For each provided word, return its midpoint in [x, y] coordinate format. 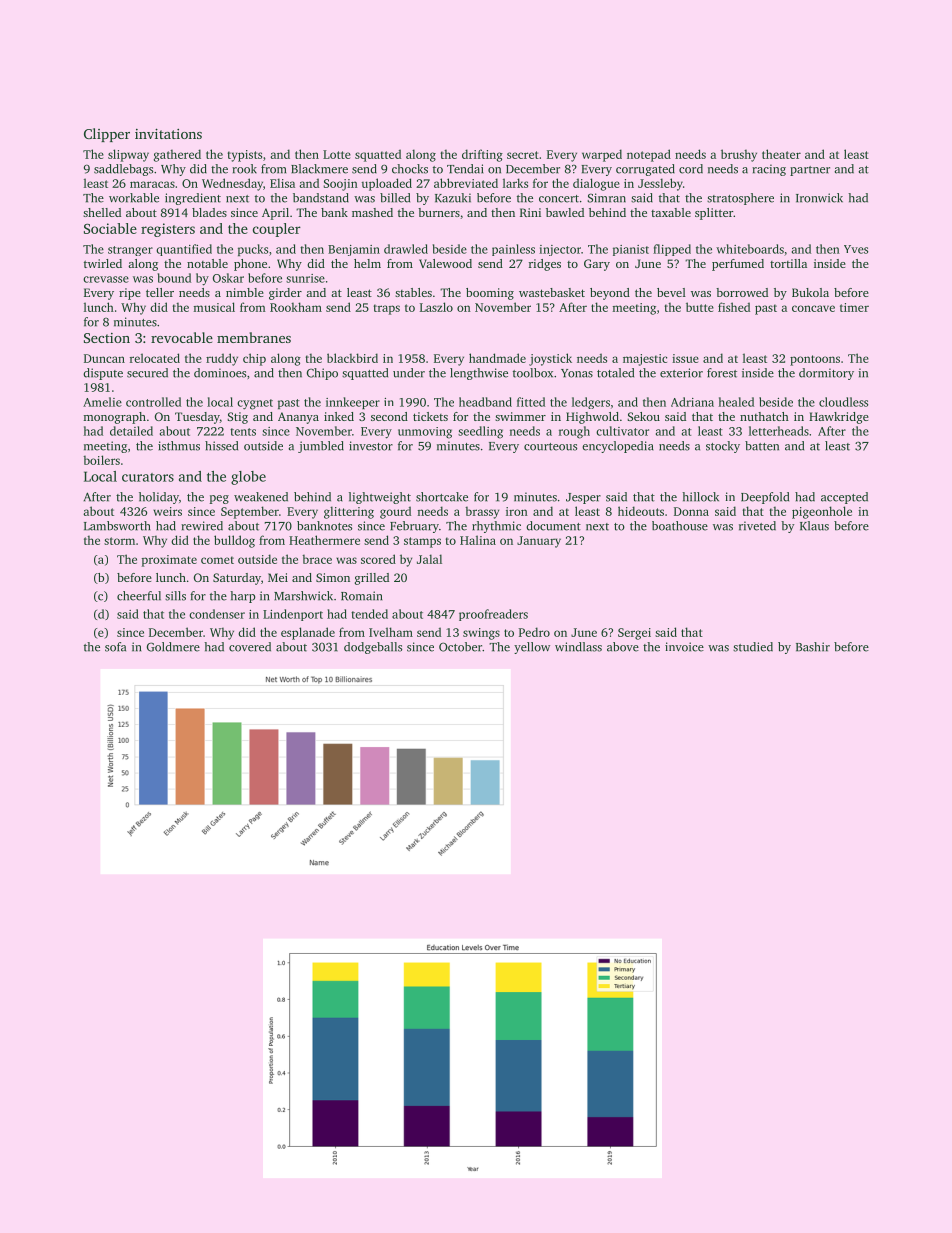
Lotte [337, 154]
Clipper [107, 135]
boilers [101, 460]
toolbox [533, 373]
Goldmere [173, 647]
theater [781, 154]
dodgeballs [373, 648]
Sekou [643, 416]
